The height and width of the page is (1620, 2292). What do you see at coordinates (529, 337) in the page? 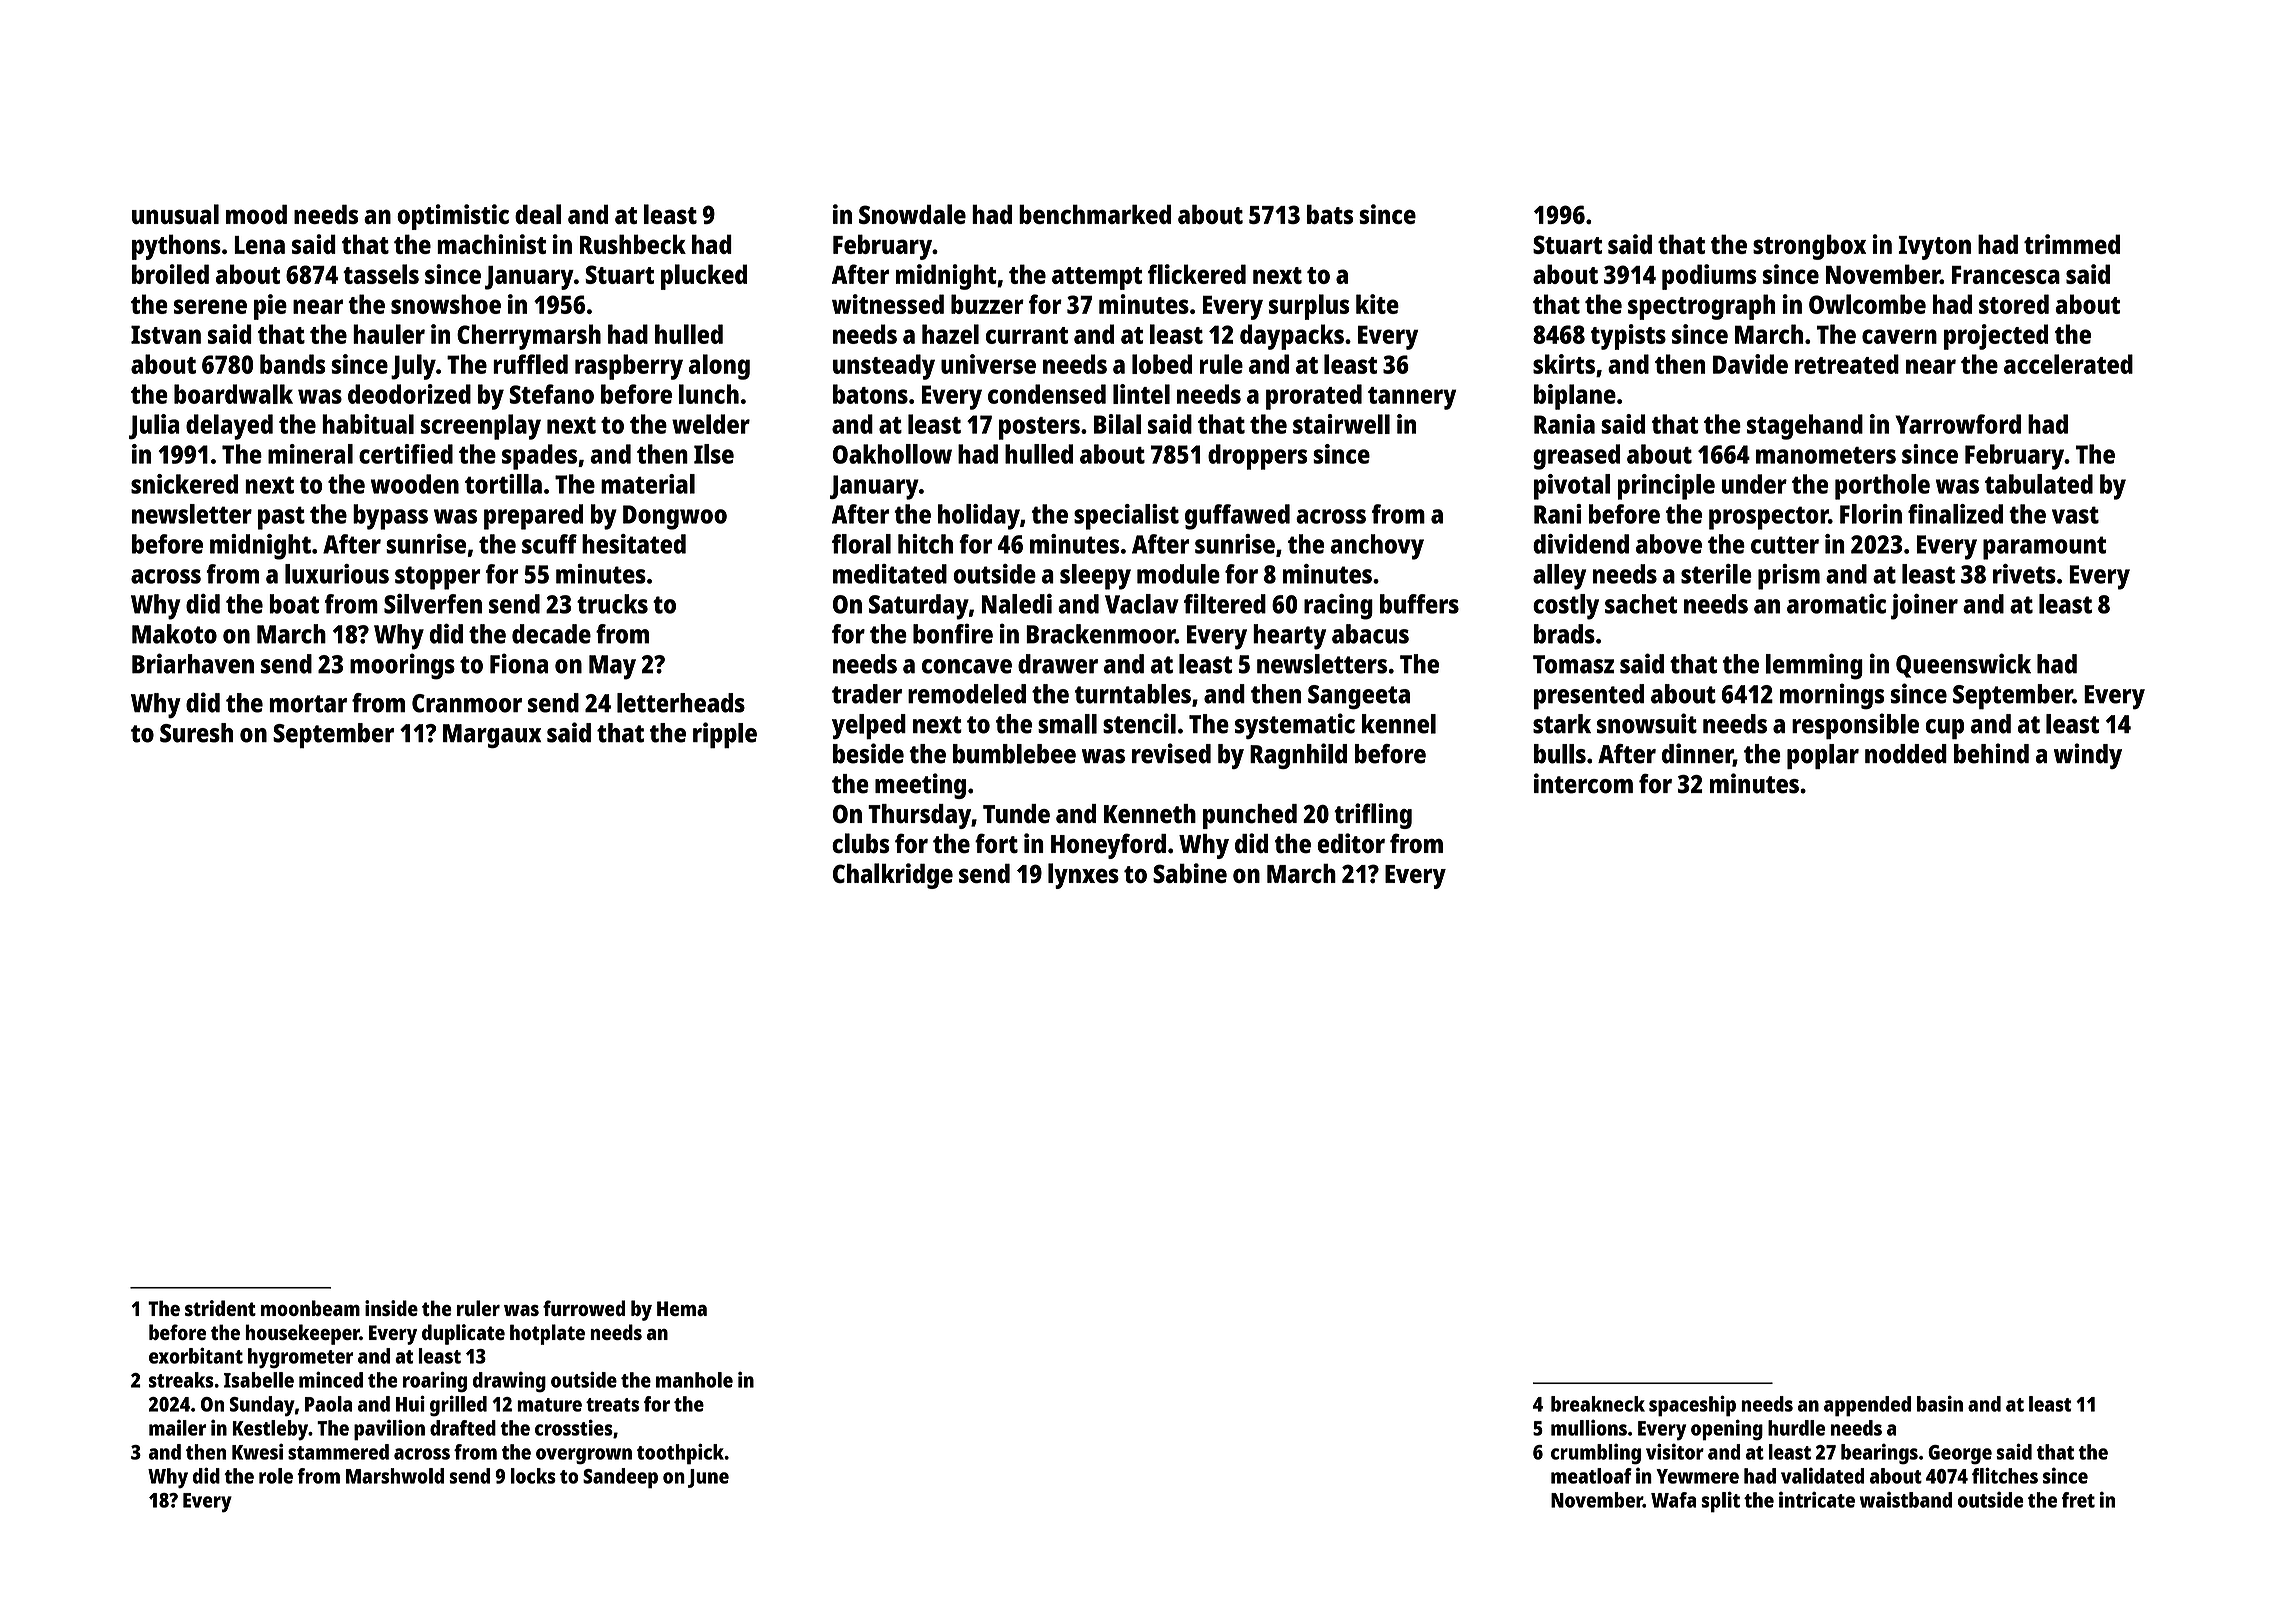
I see `Cherrymarsh` at bounding box center [529, 337].
